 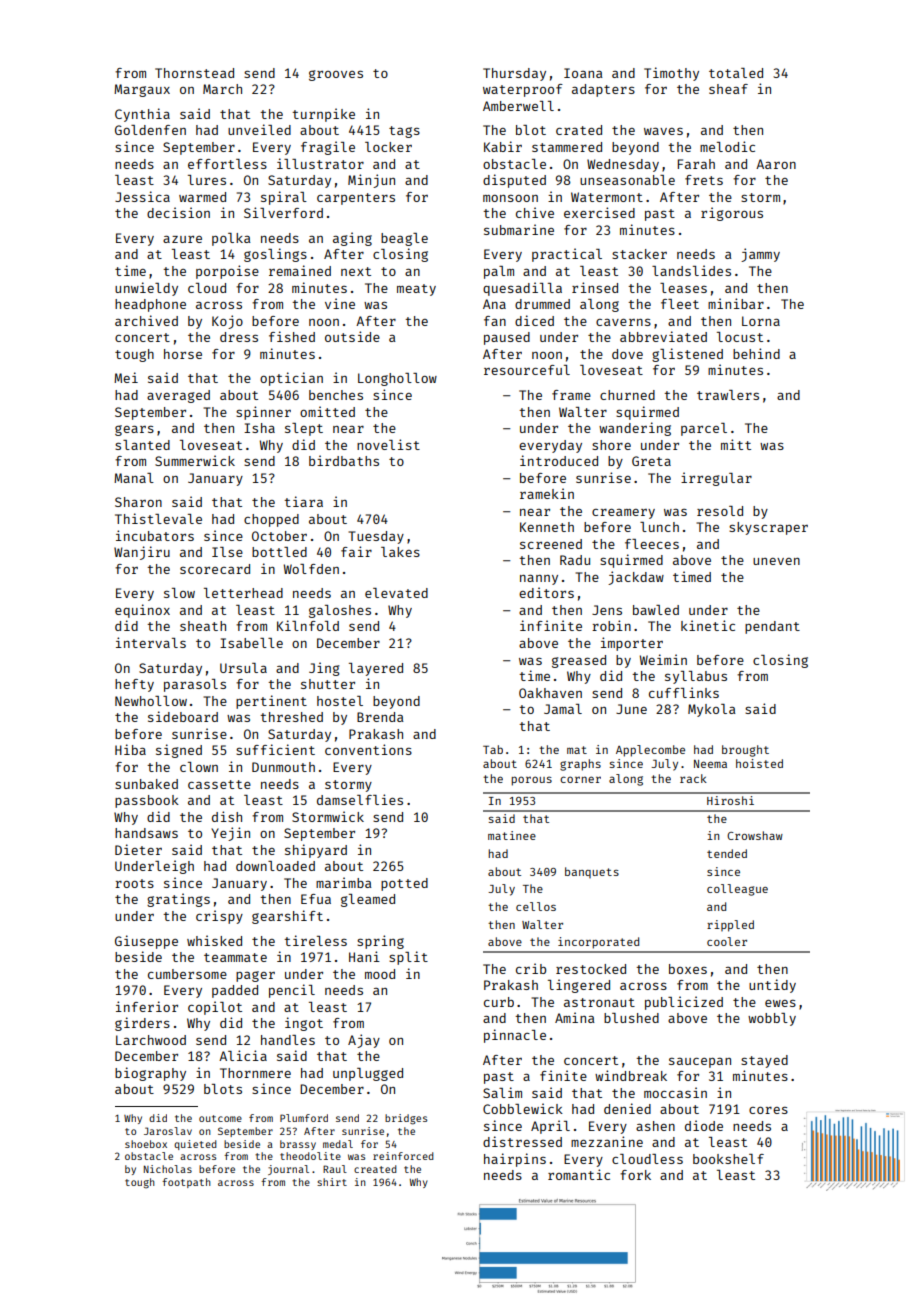 What do you see at coordinates (493, 749) in the image?
I see `Tab` at bounding box center [493, 749].
